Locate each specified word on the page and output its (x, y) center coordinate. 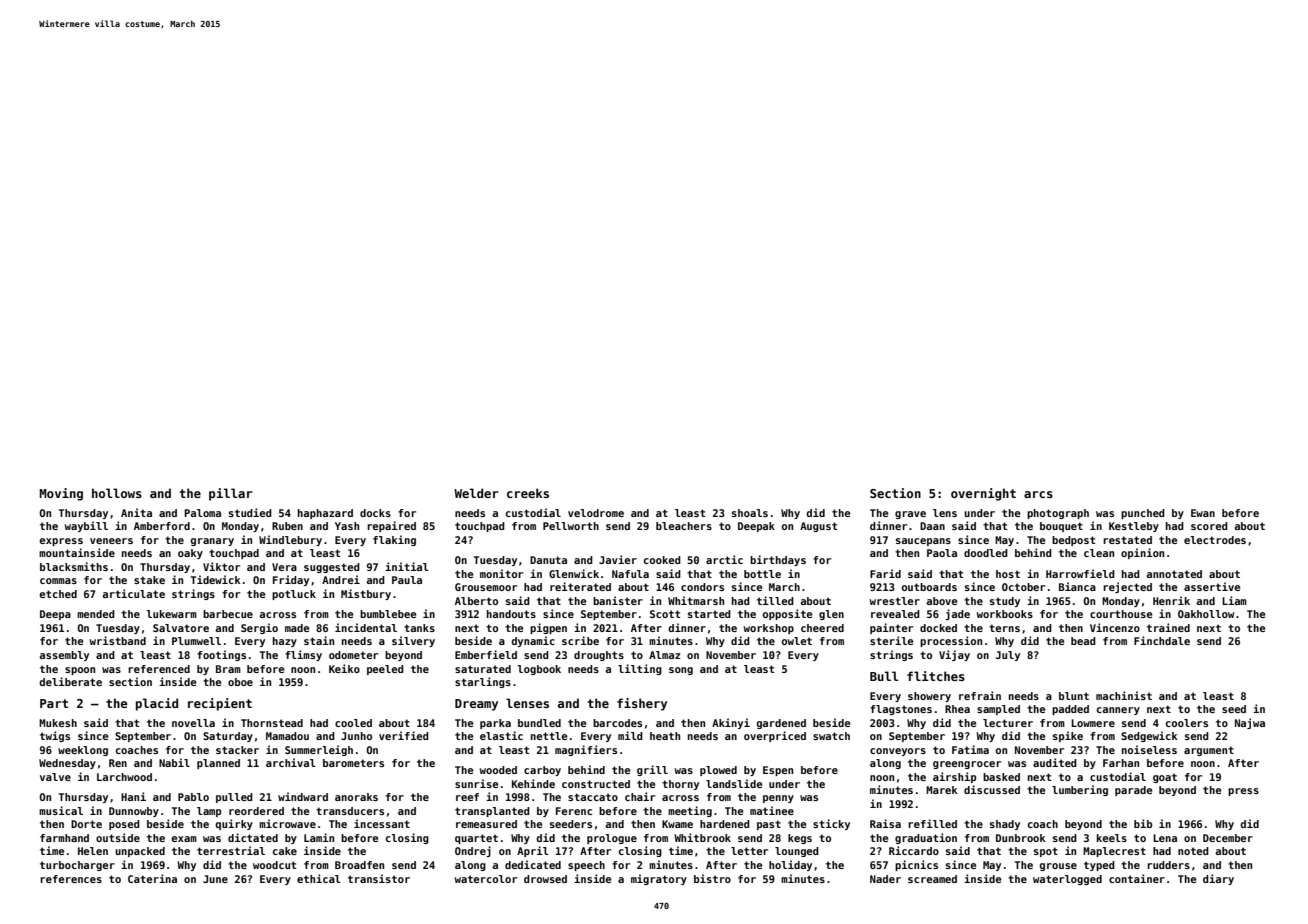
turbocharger (77, 866)
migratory (659, 879)
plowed (718, 771)
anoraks (356, 797)
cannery (1118, 711)
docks (375, 513)
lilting (640, 669)
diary (1218, 879)
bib (1143, 823)
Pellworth (571, 526)
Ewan (1203, 513)
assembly (64, 656)
